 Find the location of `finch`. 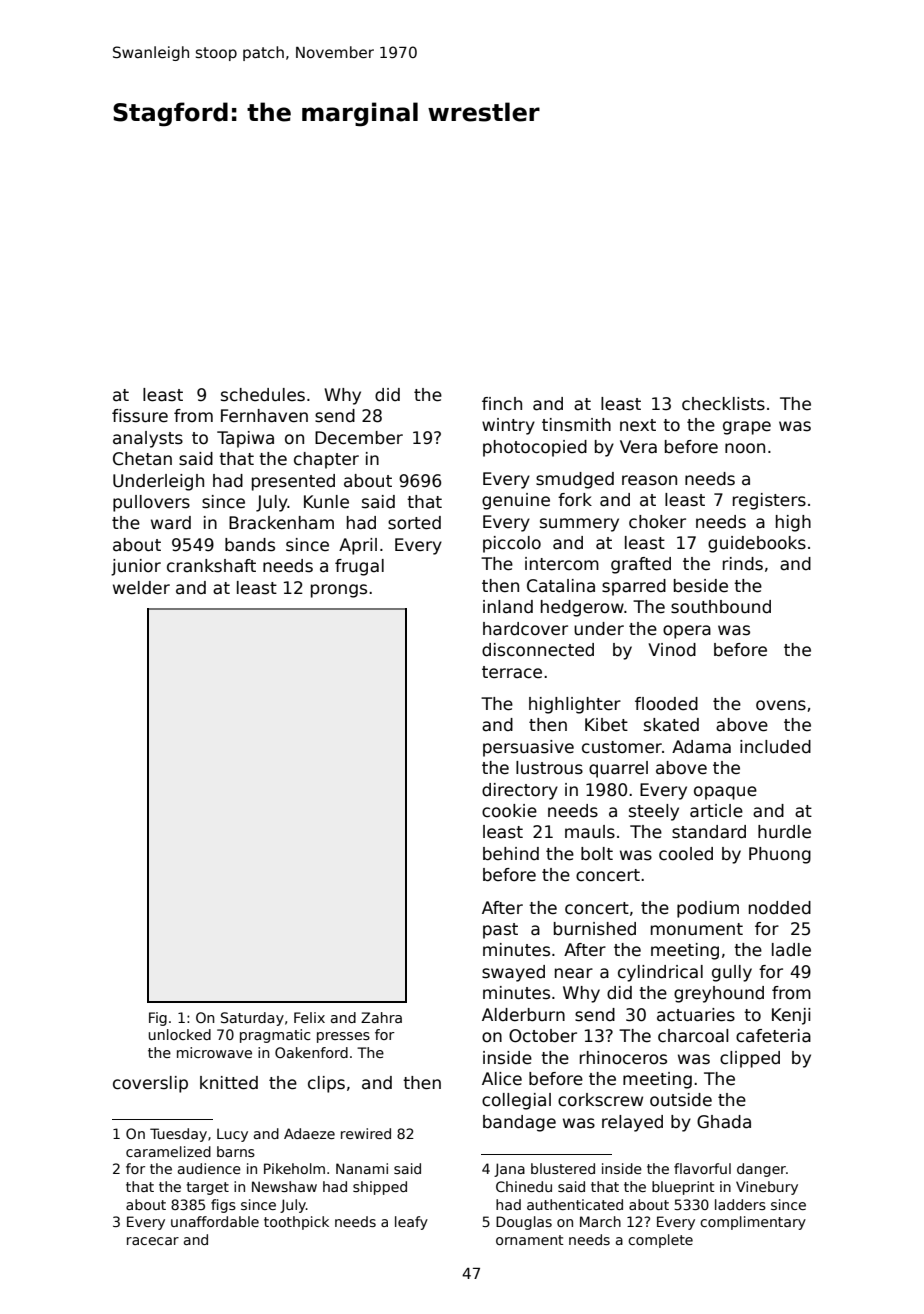

finch is located at coordinates (502, 404).
